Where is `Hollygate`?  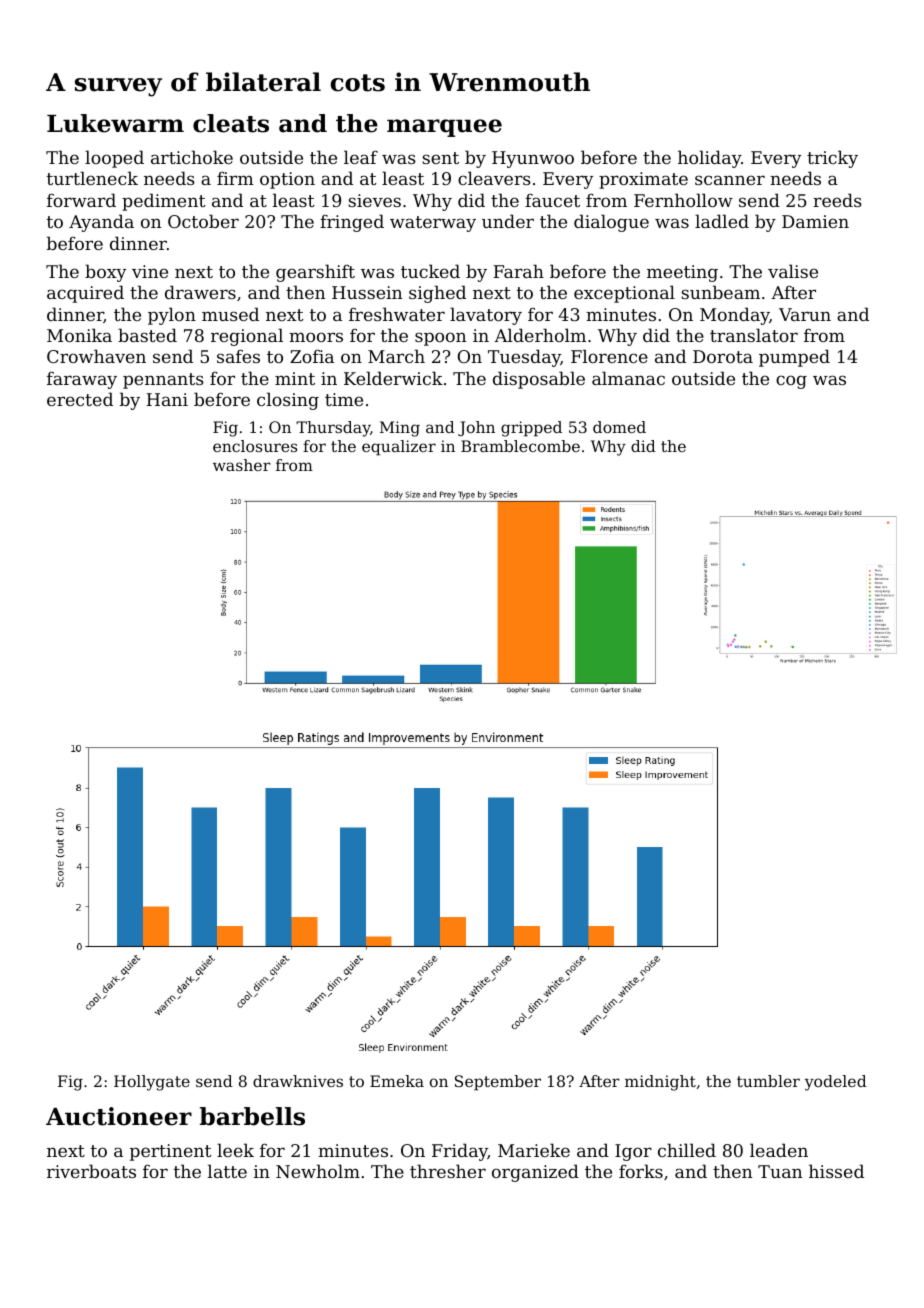
Hollygate is located at coordinates (152, 1083).
